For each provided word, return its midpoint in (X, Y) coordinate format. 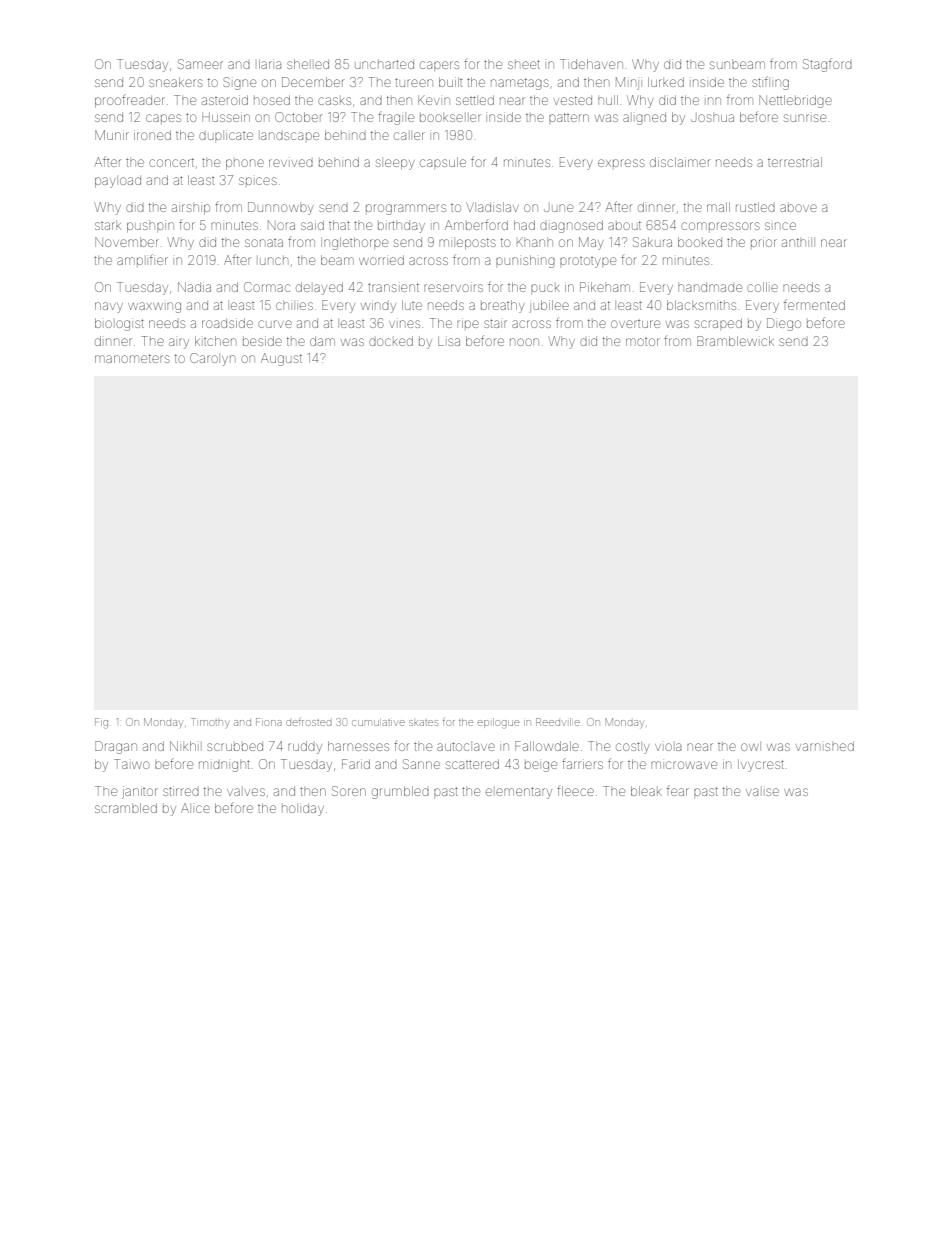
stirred (181, 791)
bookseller (450, 118)
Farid (356, 764)
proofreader (130, 102)
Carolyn (212, 359)
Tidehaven (591, 64)
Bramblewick (735, 341)
